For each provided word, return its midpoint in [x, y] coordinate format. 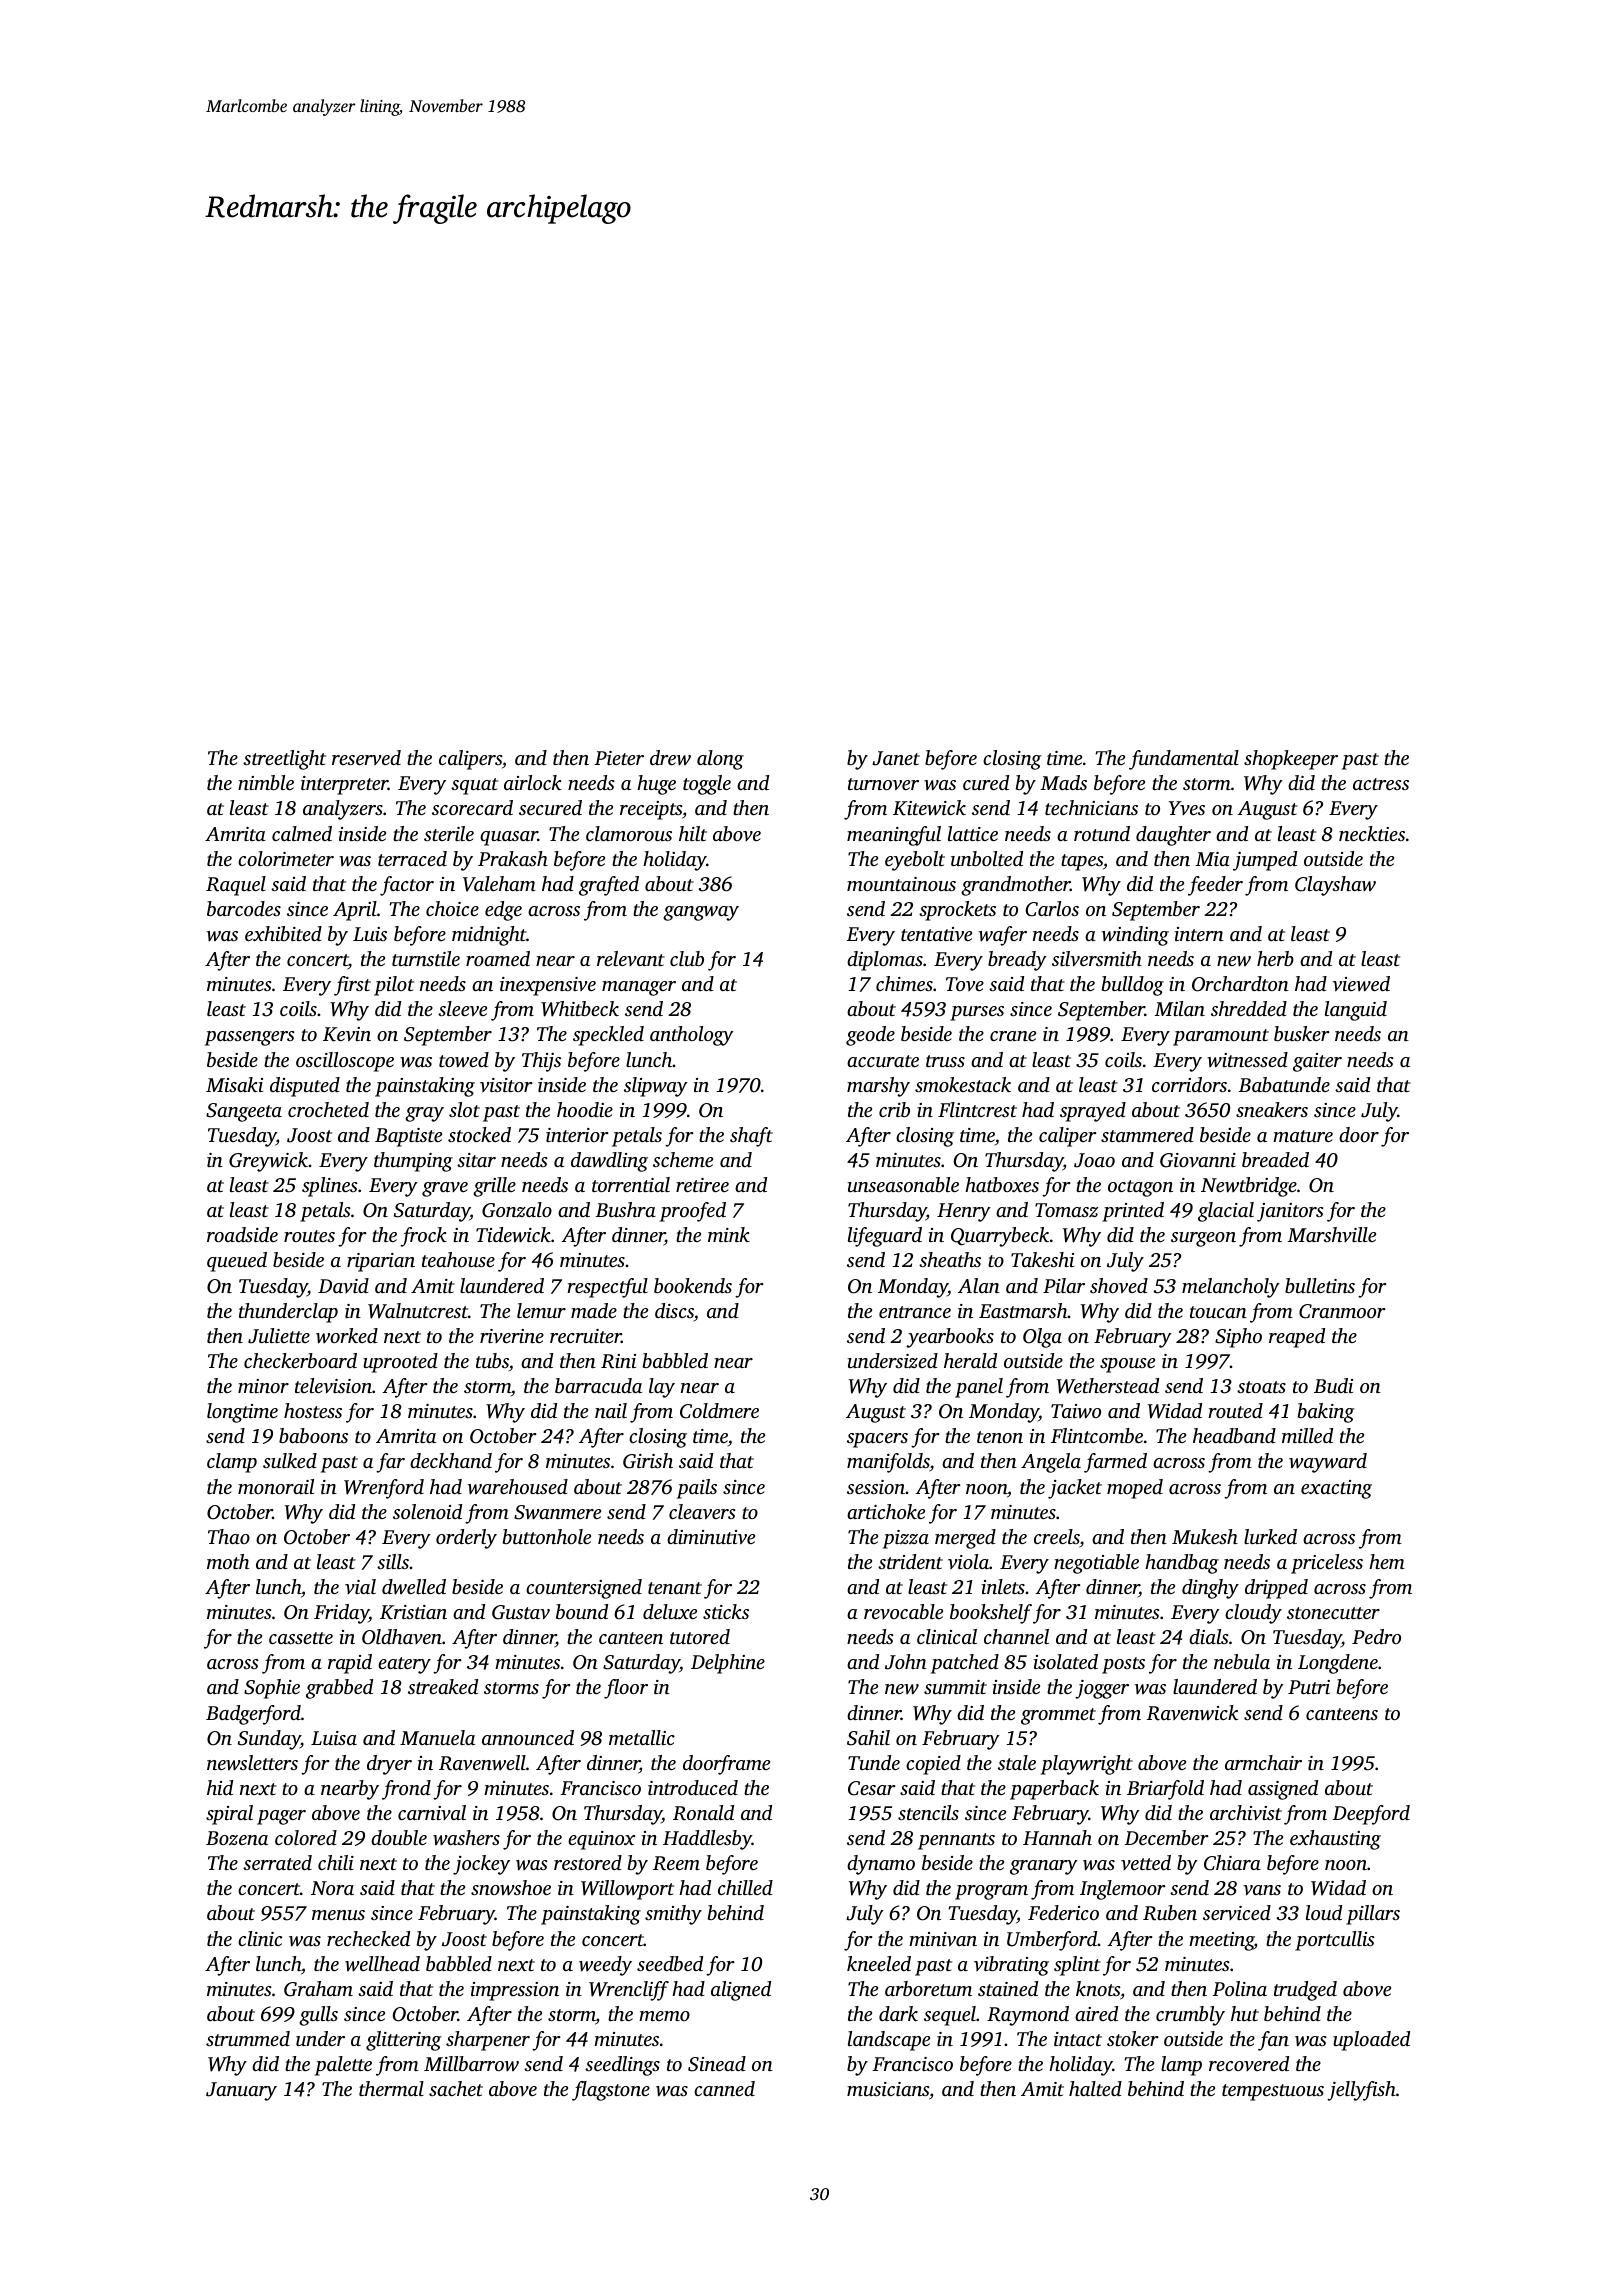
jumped [1265, 861]
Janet [896, 758]
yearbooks [950, 1338]
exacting [1336, 1489]
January [241, 2091]
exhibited [283, 933]
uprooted [400, 1363]
